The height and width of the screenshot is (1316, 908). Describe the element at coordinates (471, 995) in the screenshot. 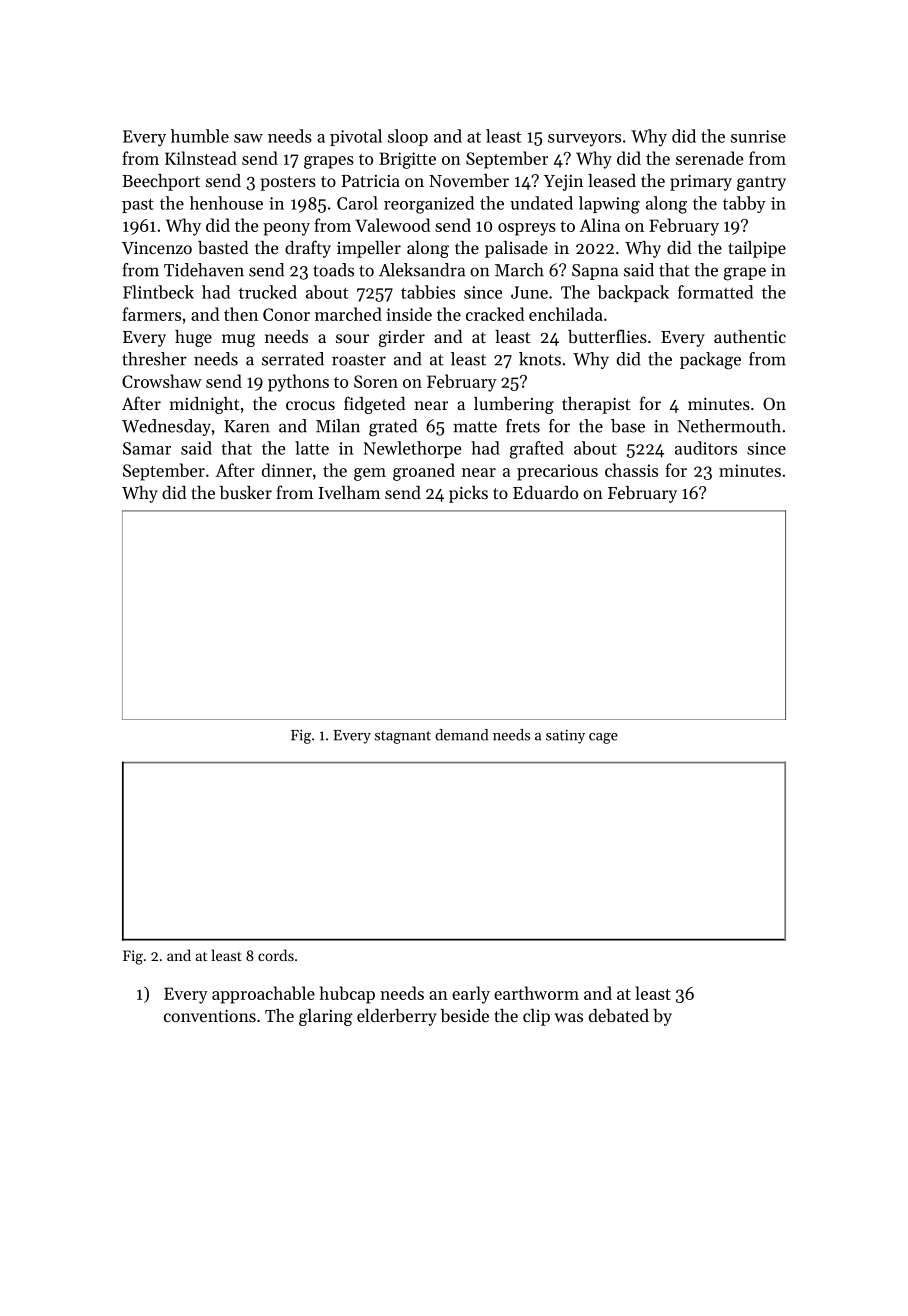

I see `early` at that location.
